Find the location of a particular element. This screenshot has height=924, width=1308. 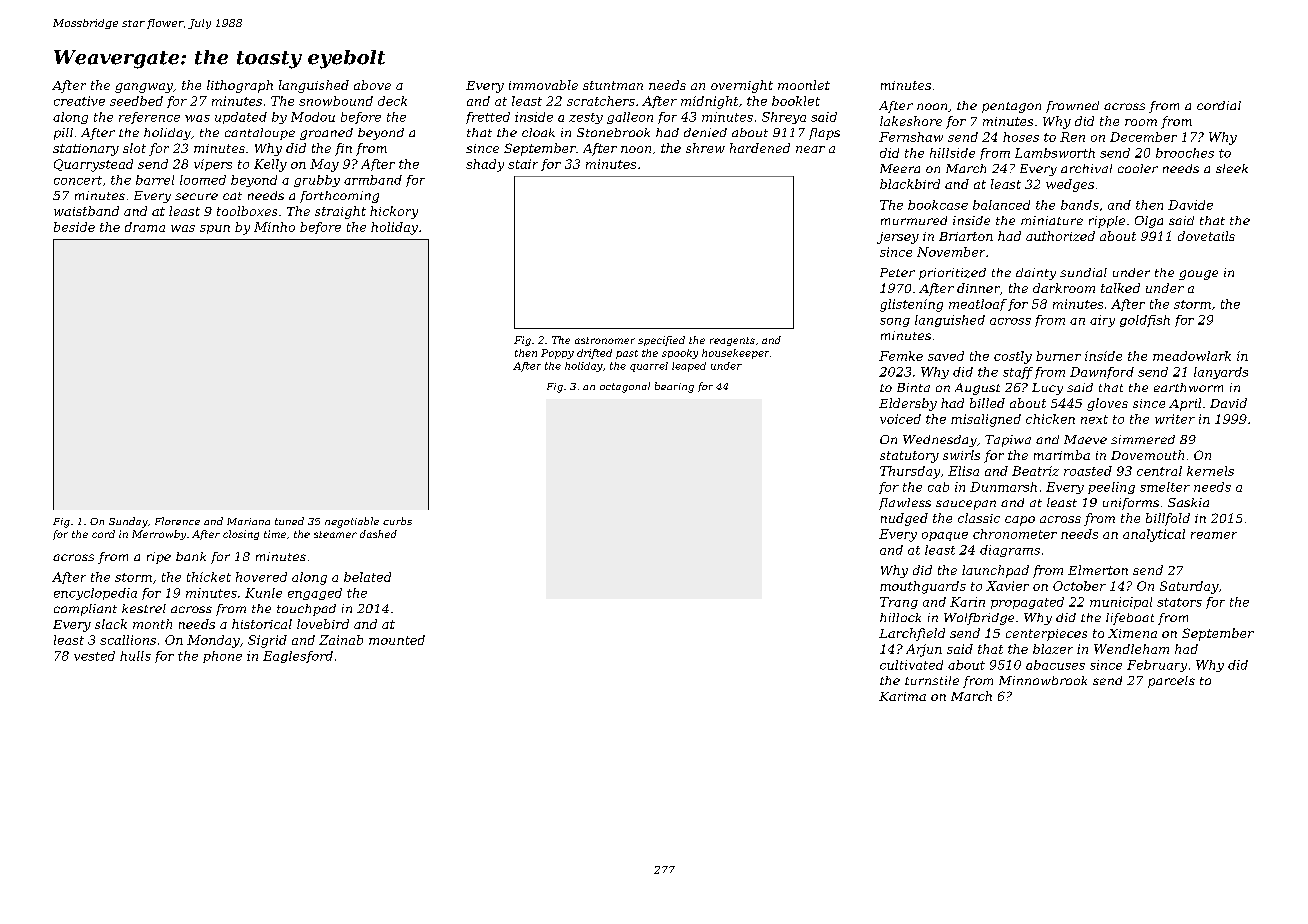

spun is located at coordinates (215, 229).
